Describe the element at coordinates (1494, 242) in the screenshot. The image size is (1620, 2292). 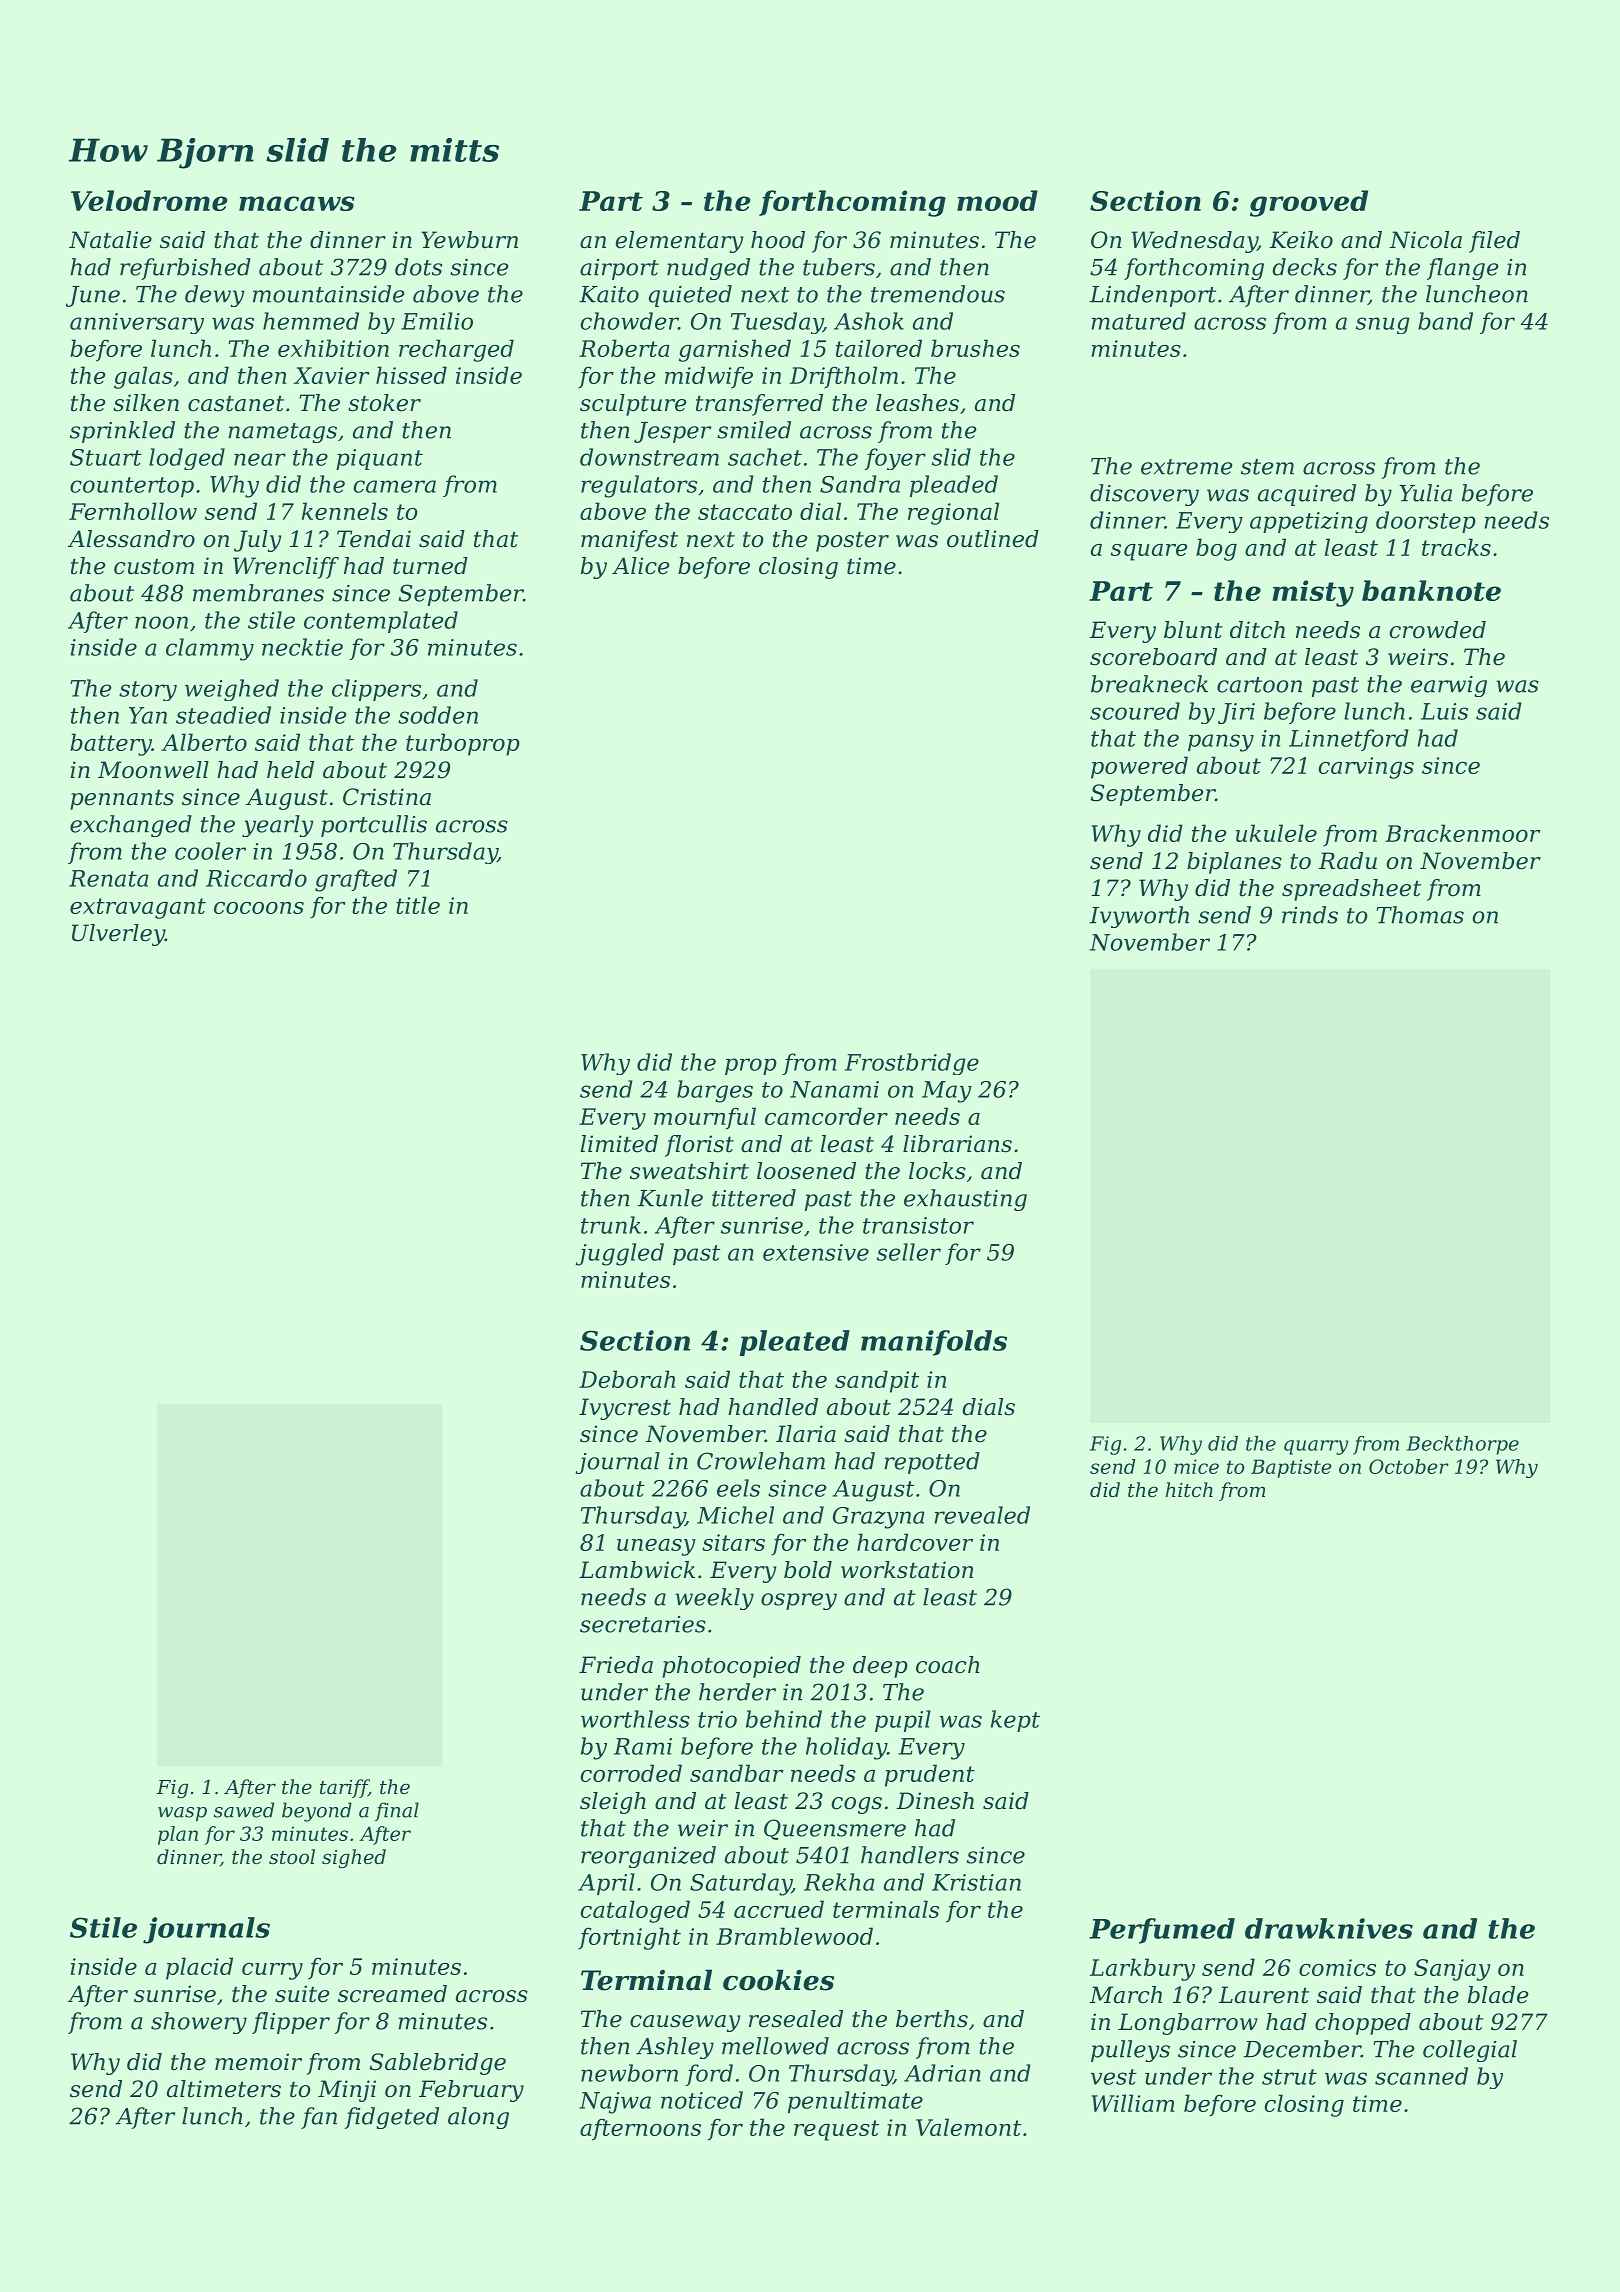
I see `filed` at that location.
